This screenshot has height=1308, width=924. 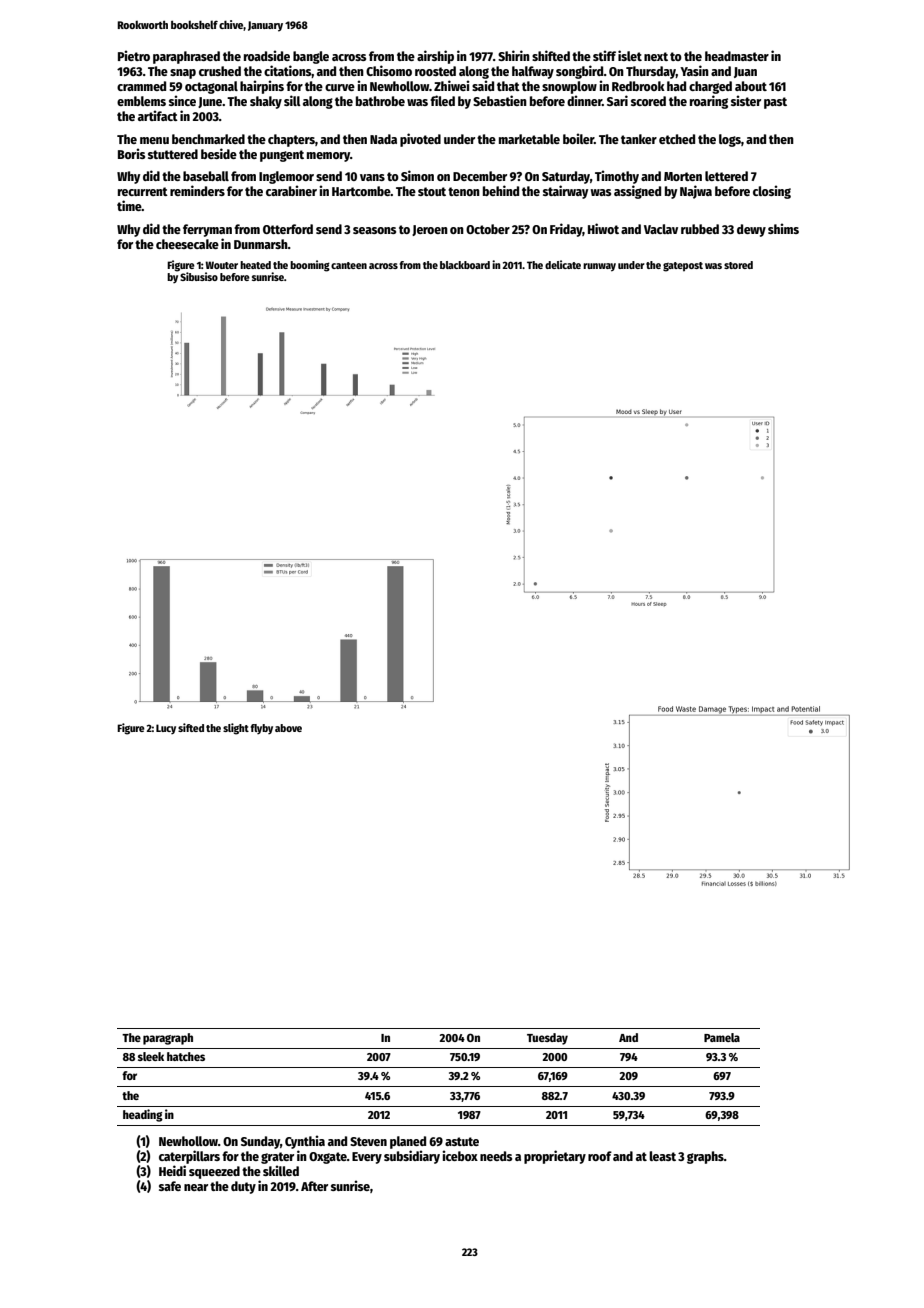 What do you see at coordinates (166, 729) in the screenshot?
I see `Lucy` at bounding box center [166, 729].
